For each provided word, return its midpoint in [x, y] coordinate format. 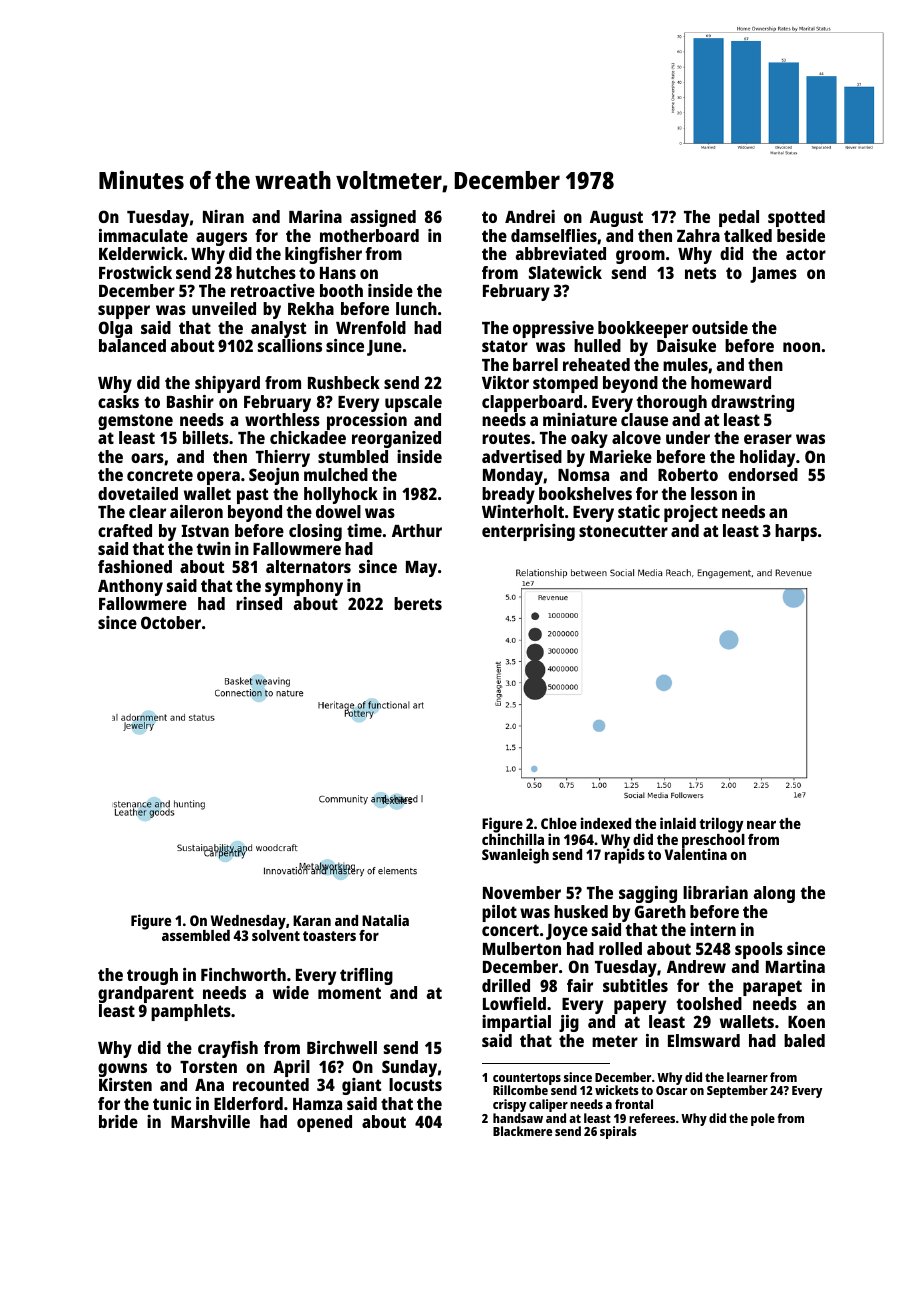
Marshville [210, 1121]
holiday [767, 458]
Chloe [559, 823]
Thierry [283, 458]
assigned [383, 218]
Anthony [130, 587]
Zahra [698, 235]
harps [796, 532]
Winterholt [523, 511]
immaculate [143, 235]
